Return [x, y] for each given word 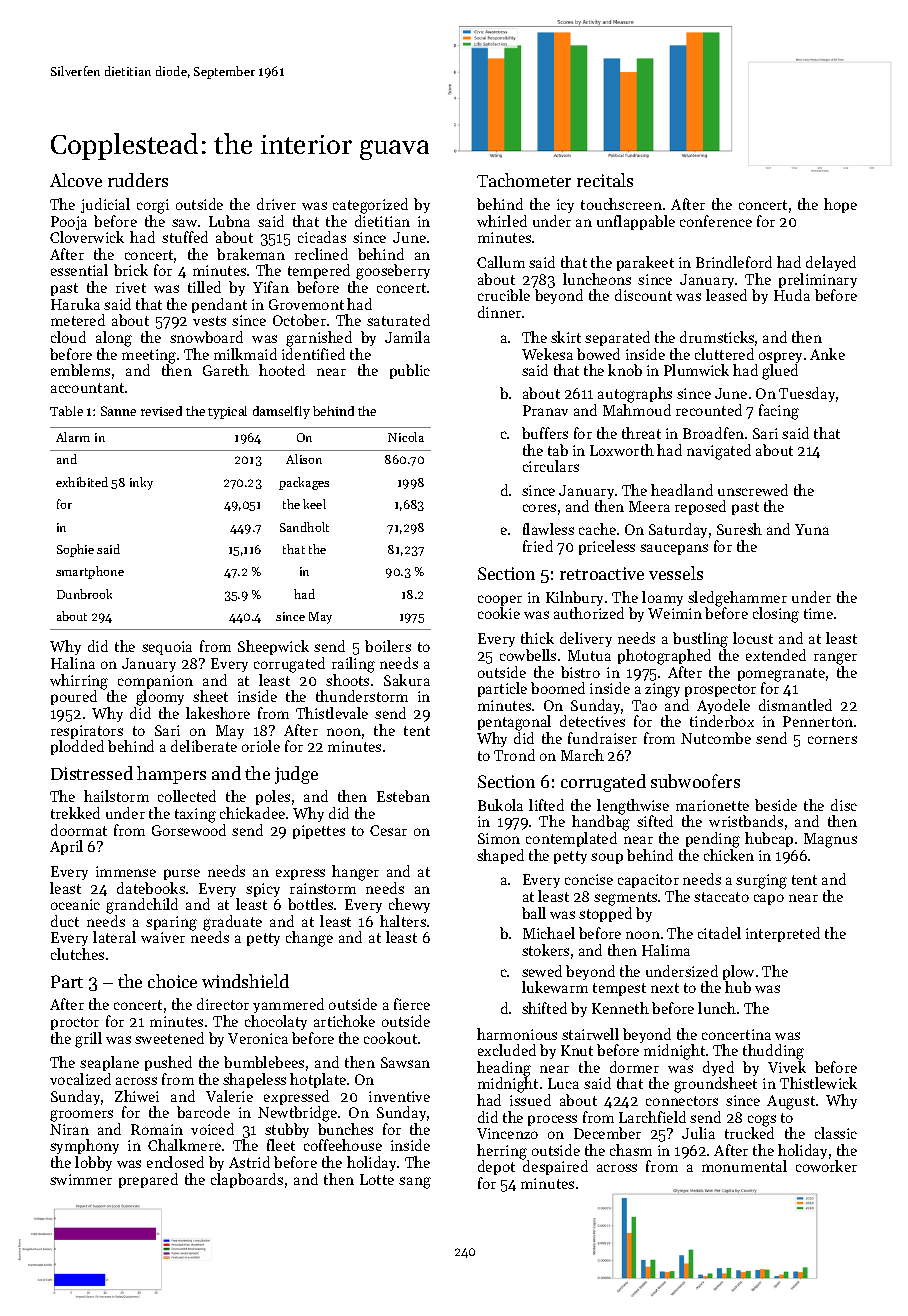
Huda [792, 295]
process [552, 1120]
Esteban [403, 796]
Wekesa [547, 354]
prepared [148, 1180]
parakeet [645, 263]
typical [227, 412]
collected [187, 796]
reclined [321, 254]
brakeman [251, 254]
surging [761, 881]
